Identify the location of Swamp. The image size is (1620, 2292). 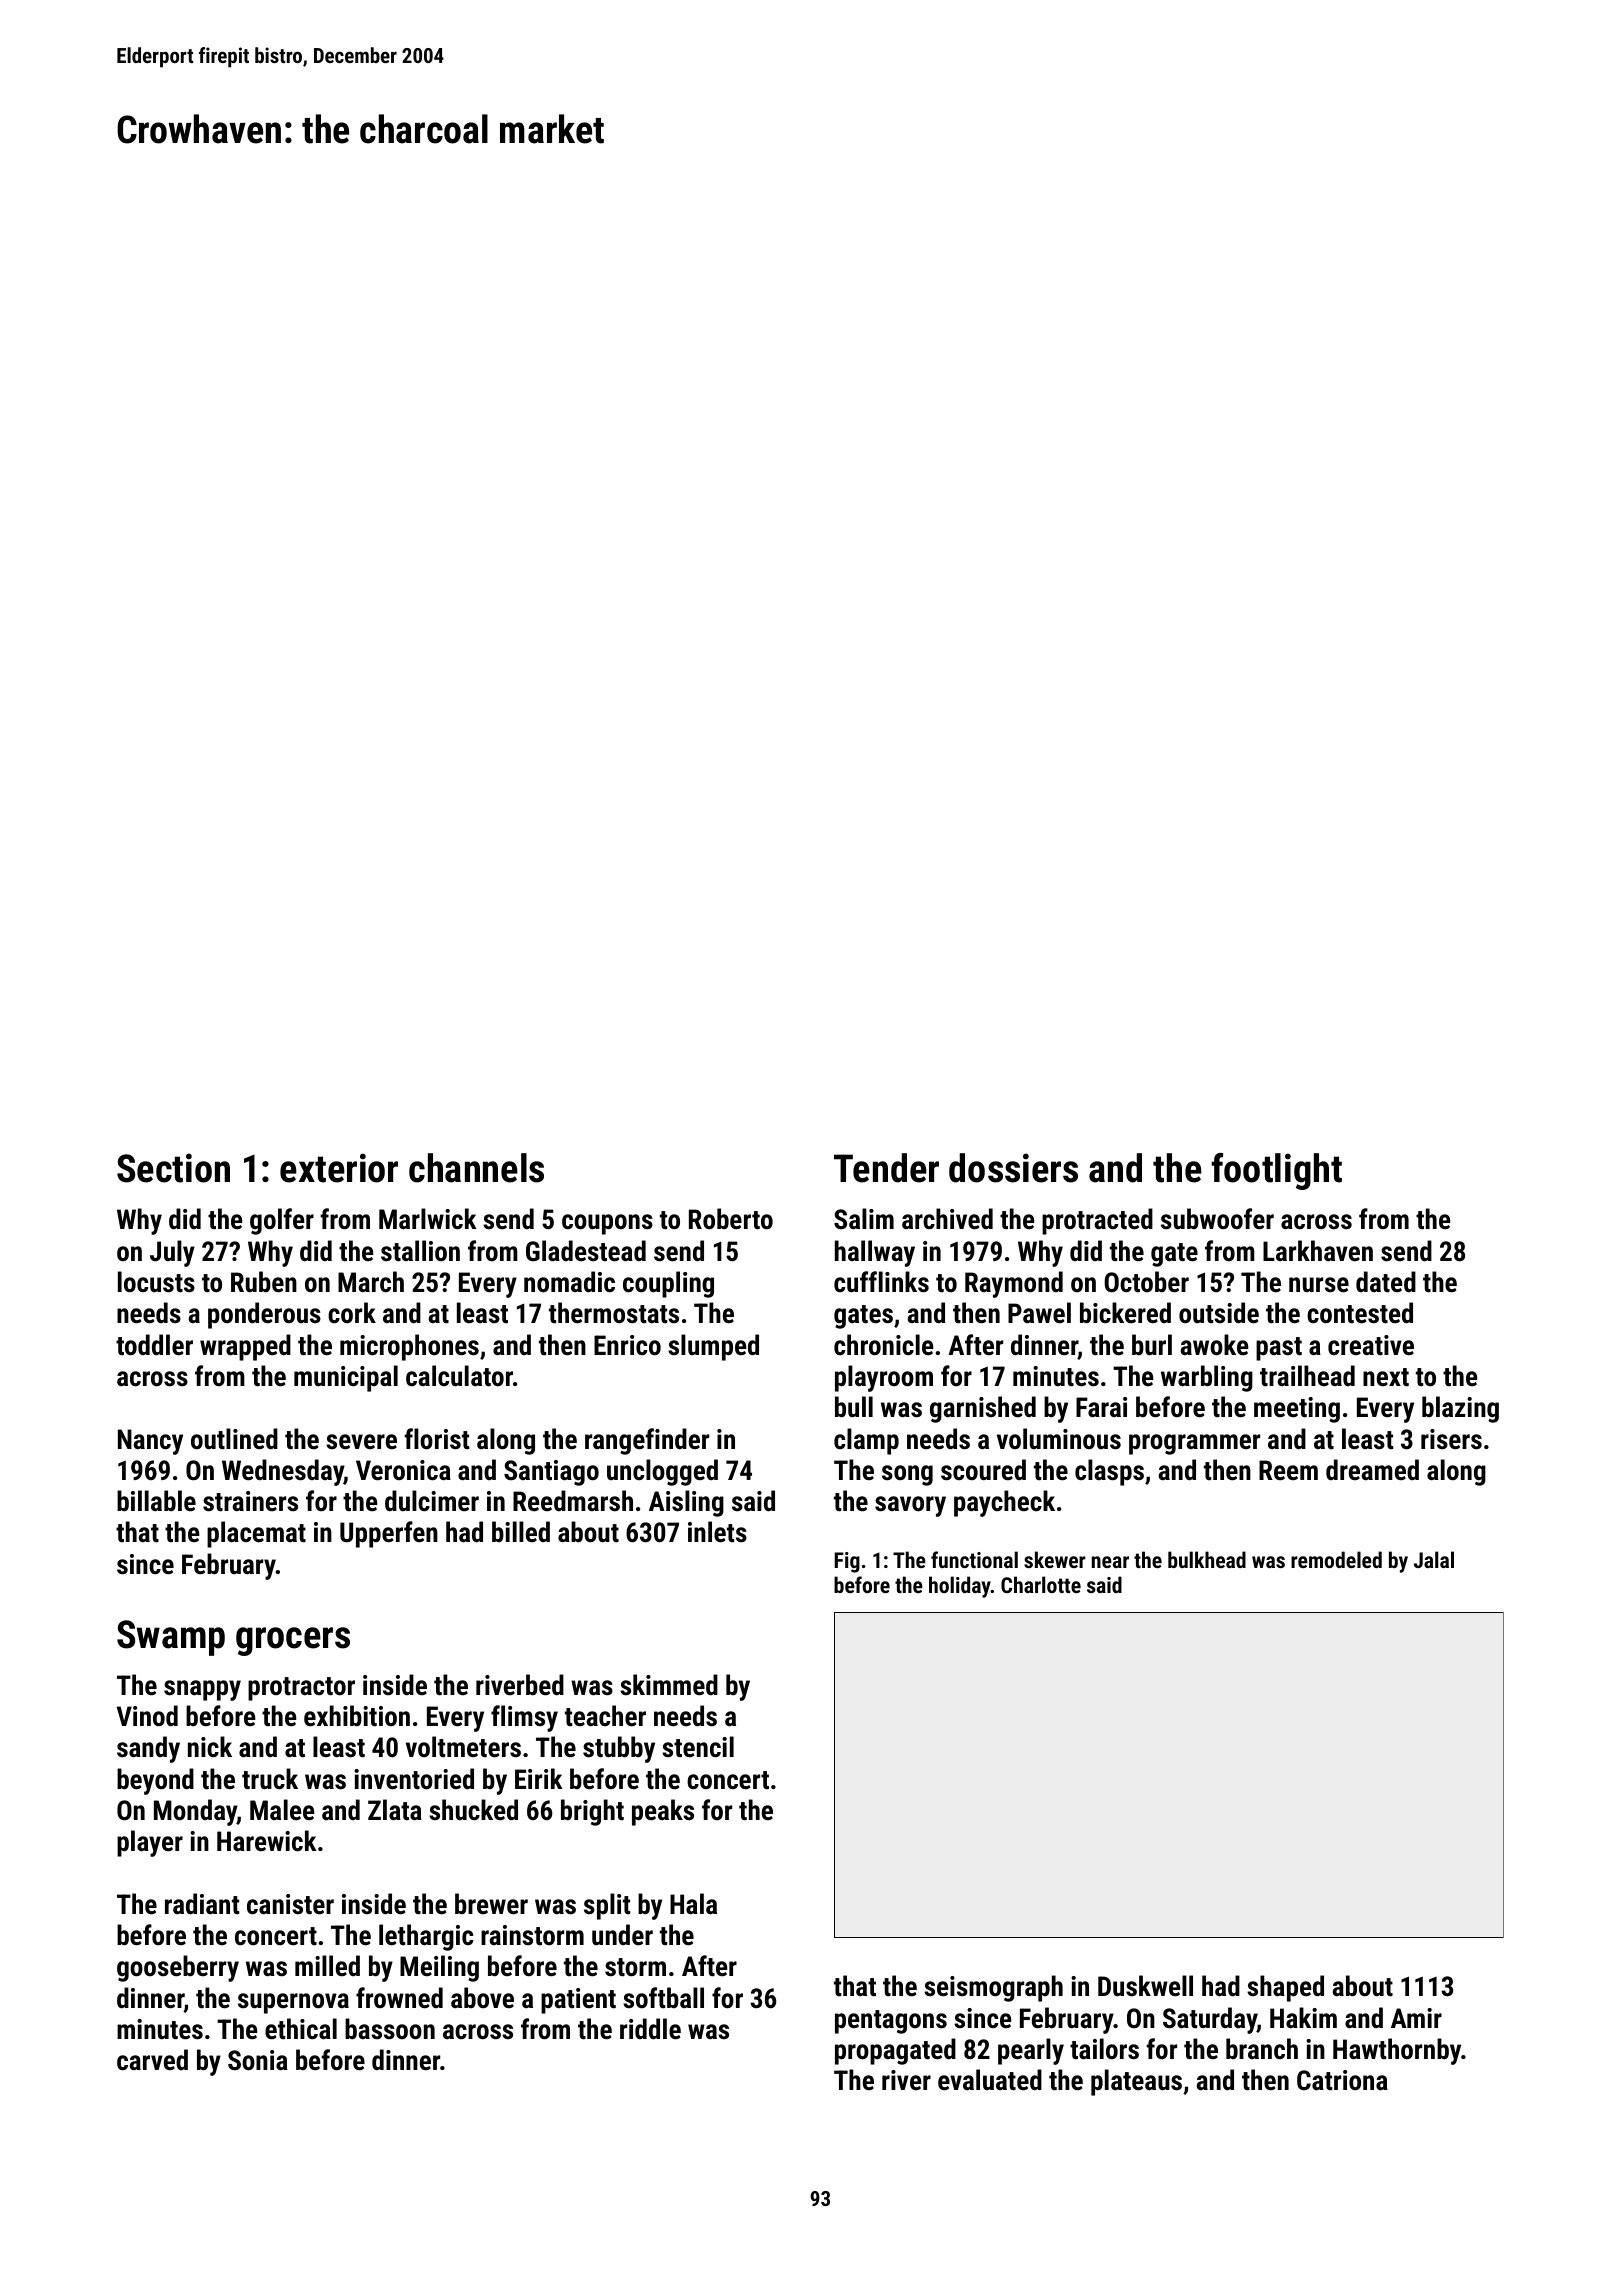
(171, 1638).
